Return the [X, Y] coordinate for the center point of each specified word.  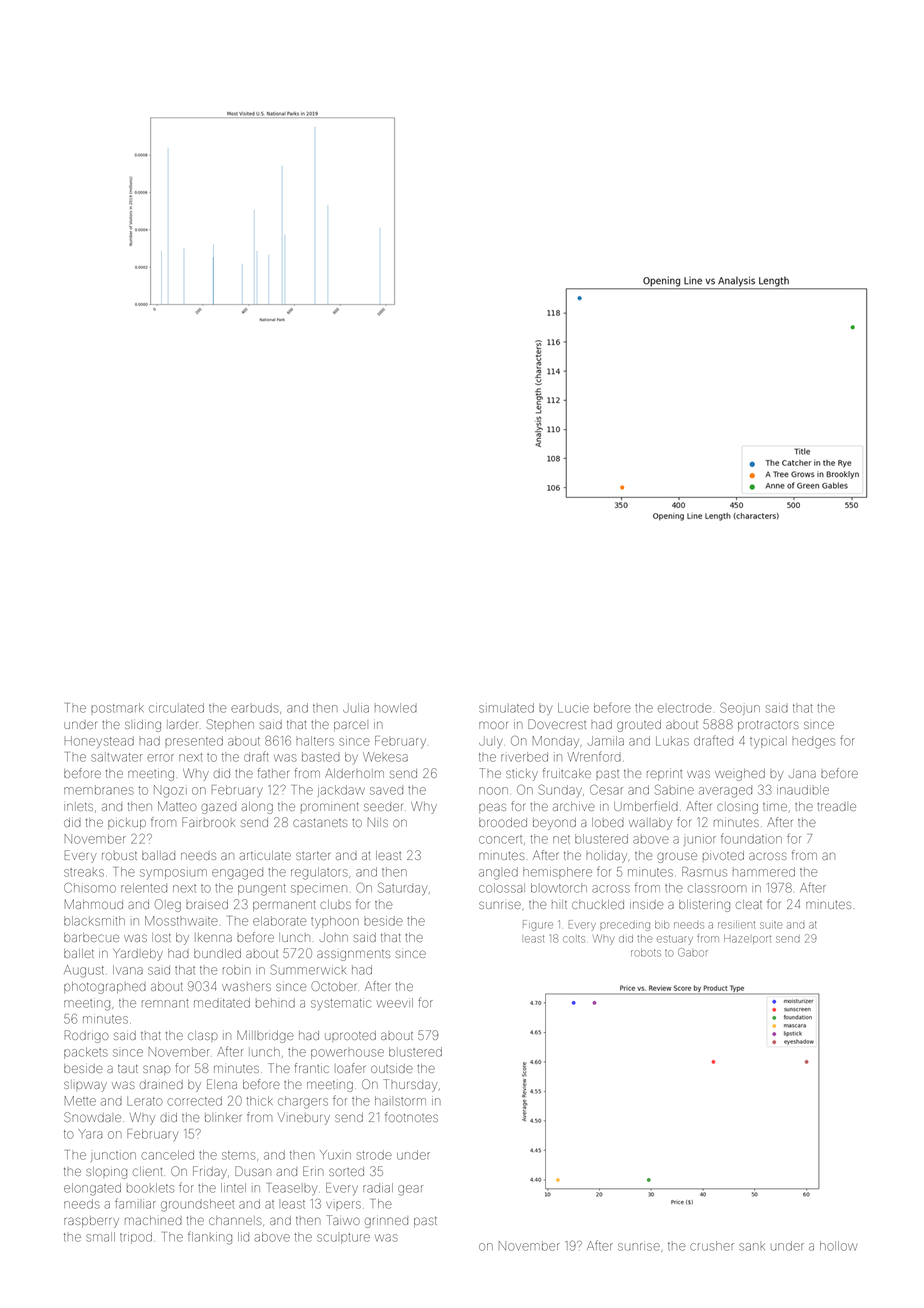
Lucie [573, 708]
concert [500, 839]
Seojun [740, 708]
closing [737, 808]
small [100, 1237]
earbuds [255, 708]
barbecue [91, 937]
